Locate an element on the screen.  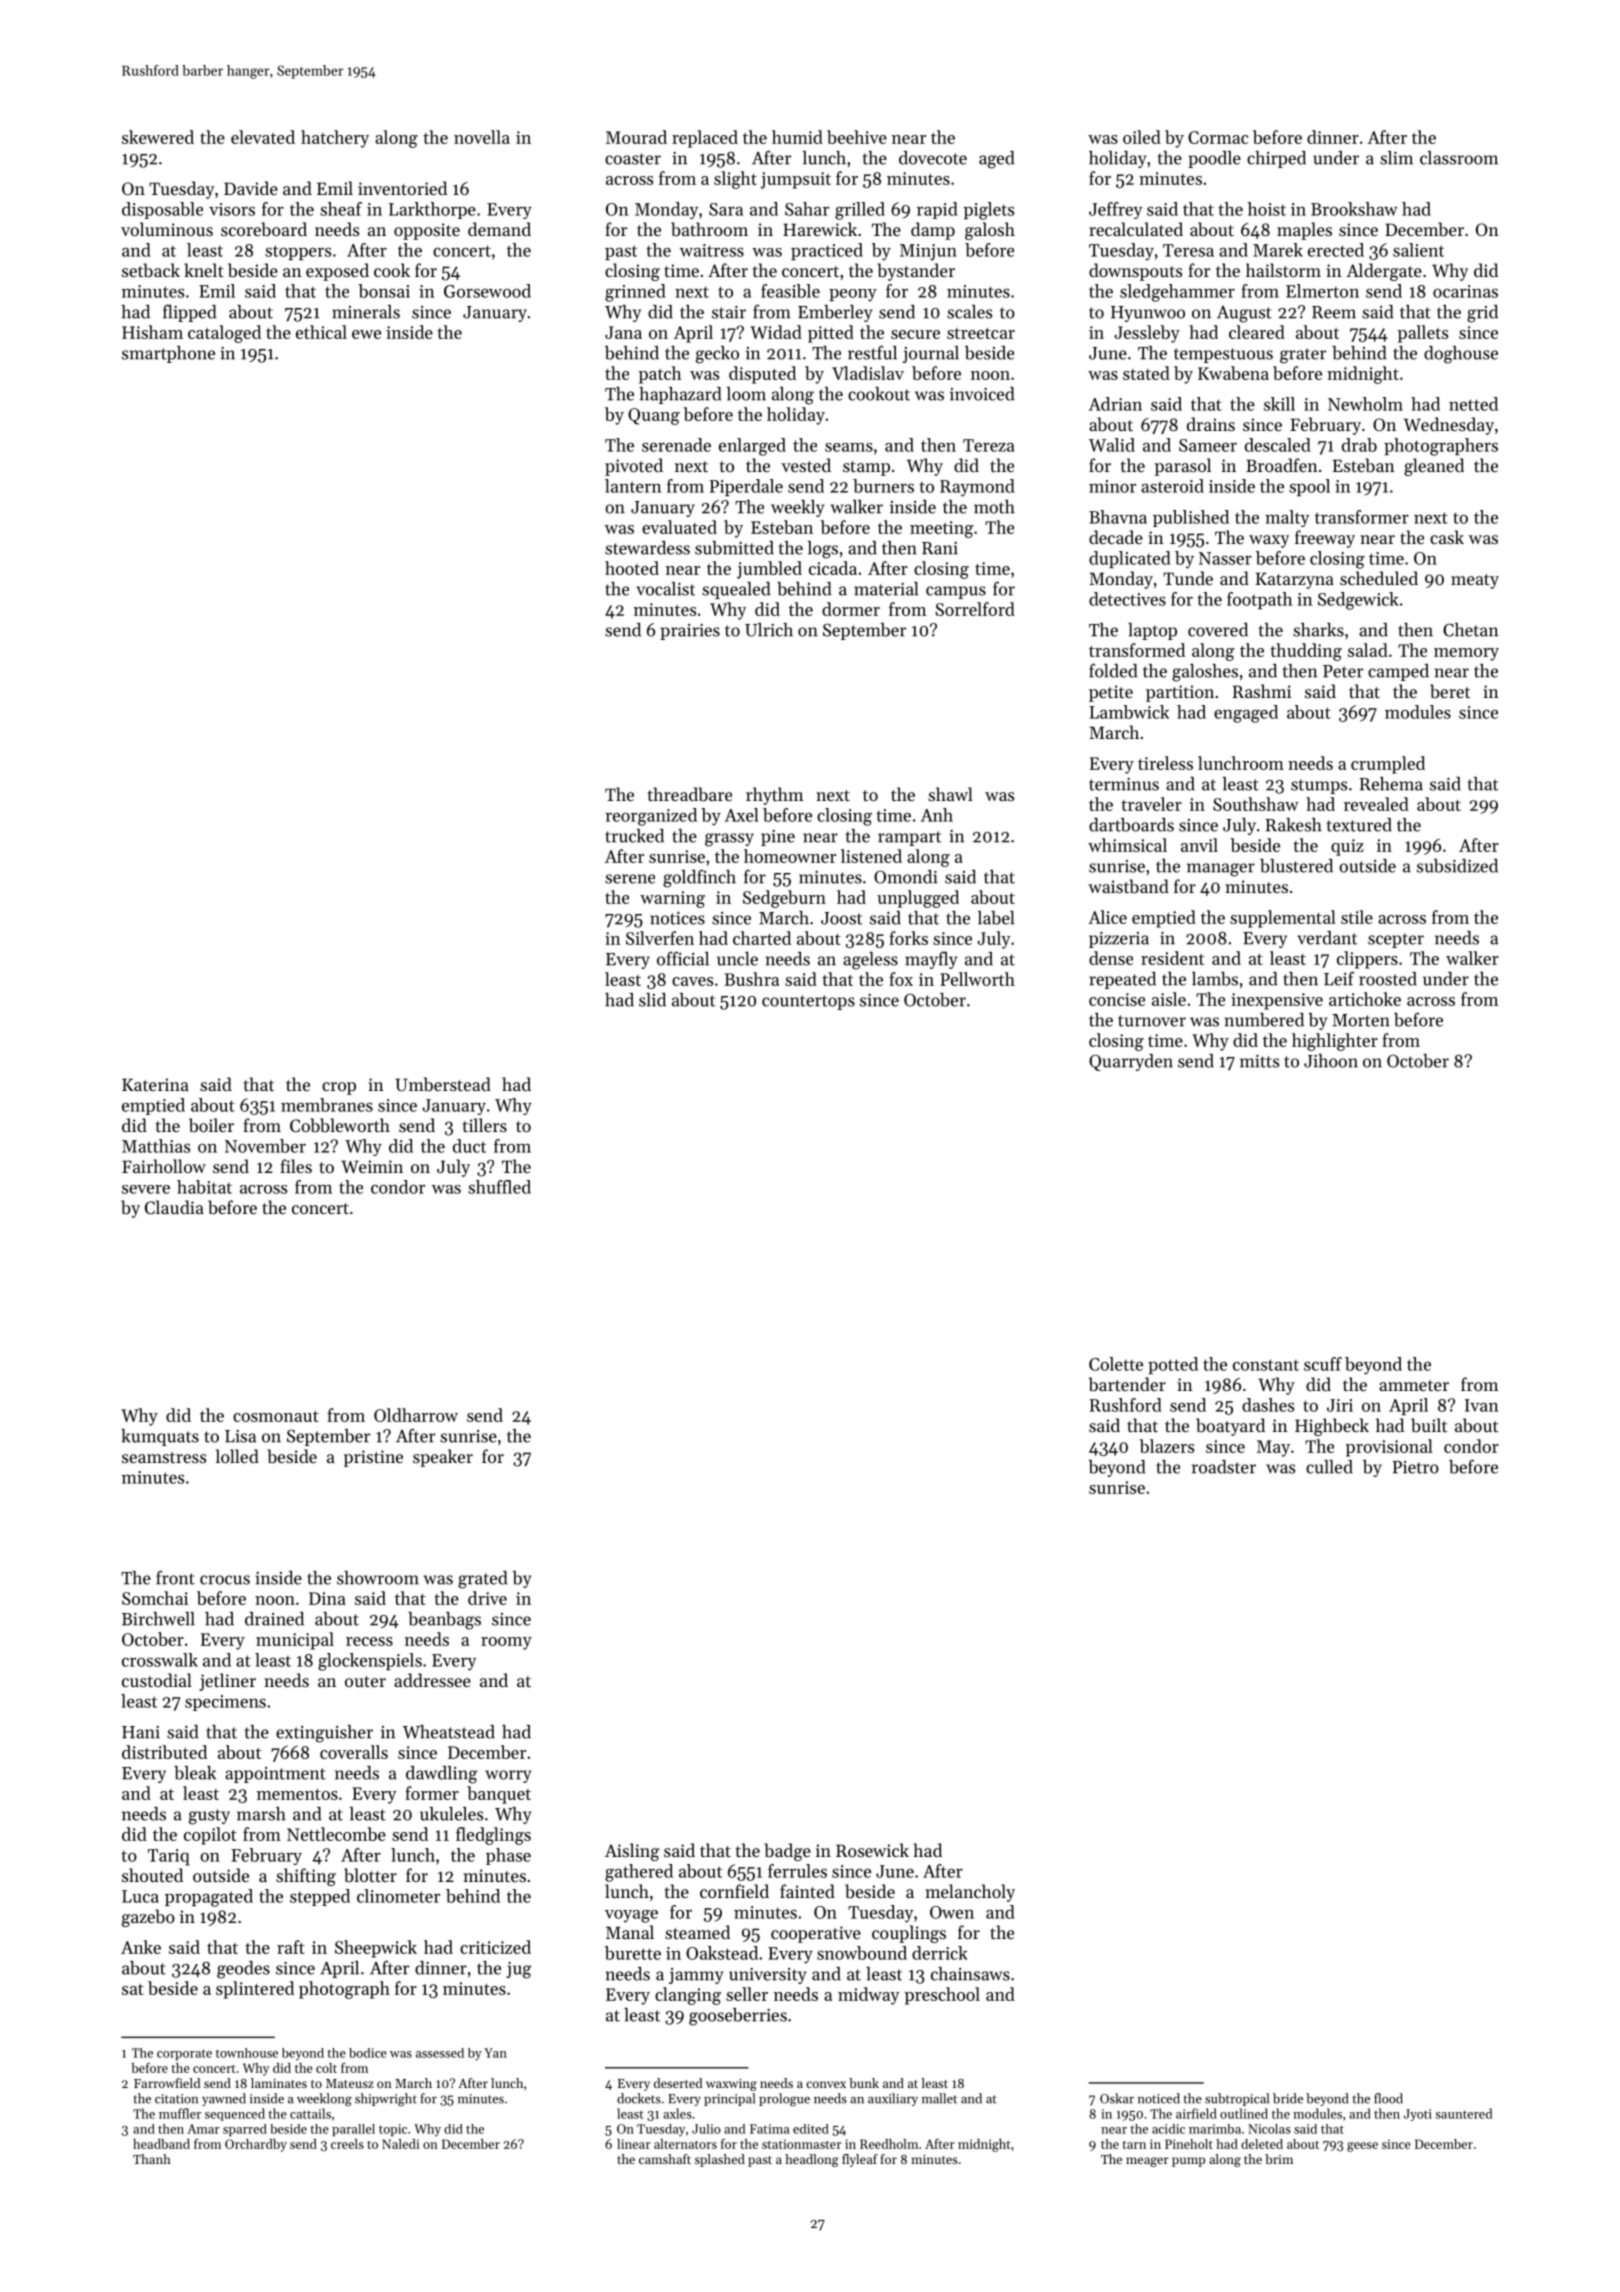
sauntered is located at coordinates (1464, 2113).
